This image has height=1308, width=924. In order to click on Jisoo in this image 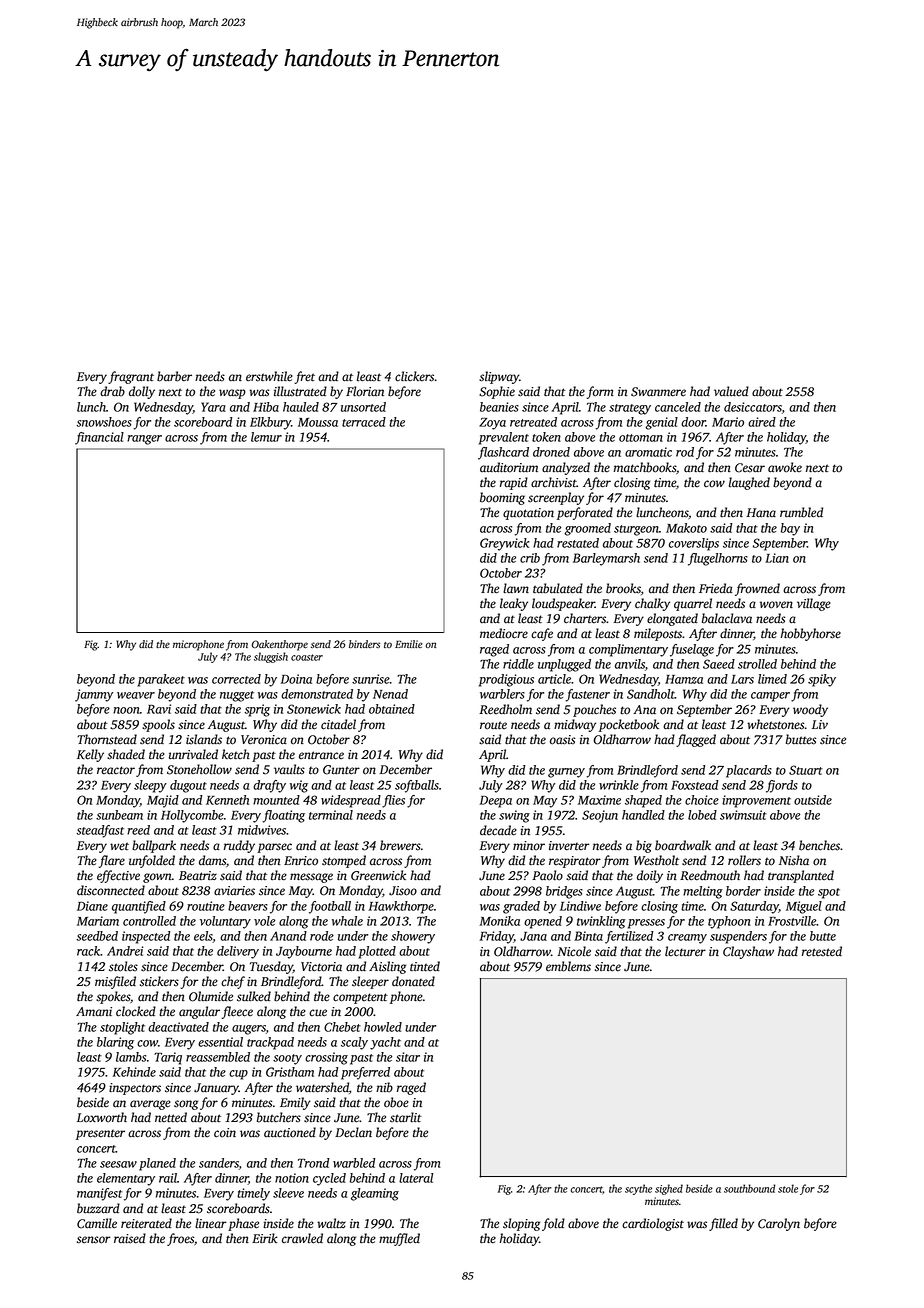, I will do `click(403, 891)`.
